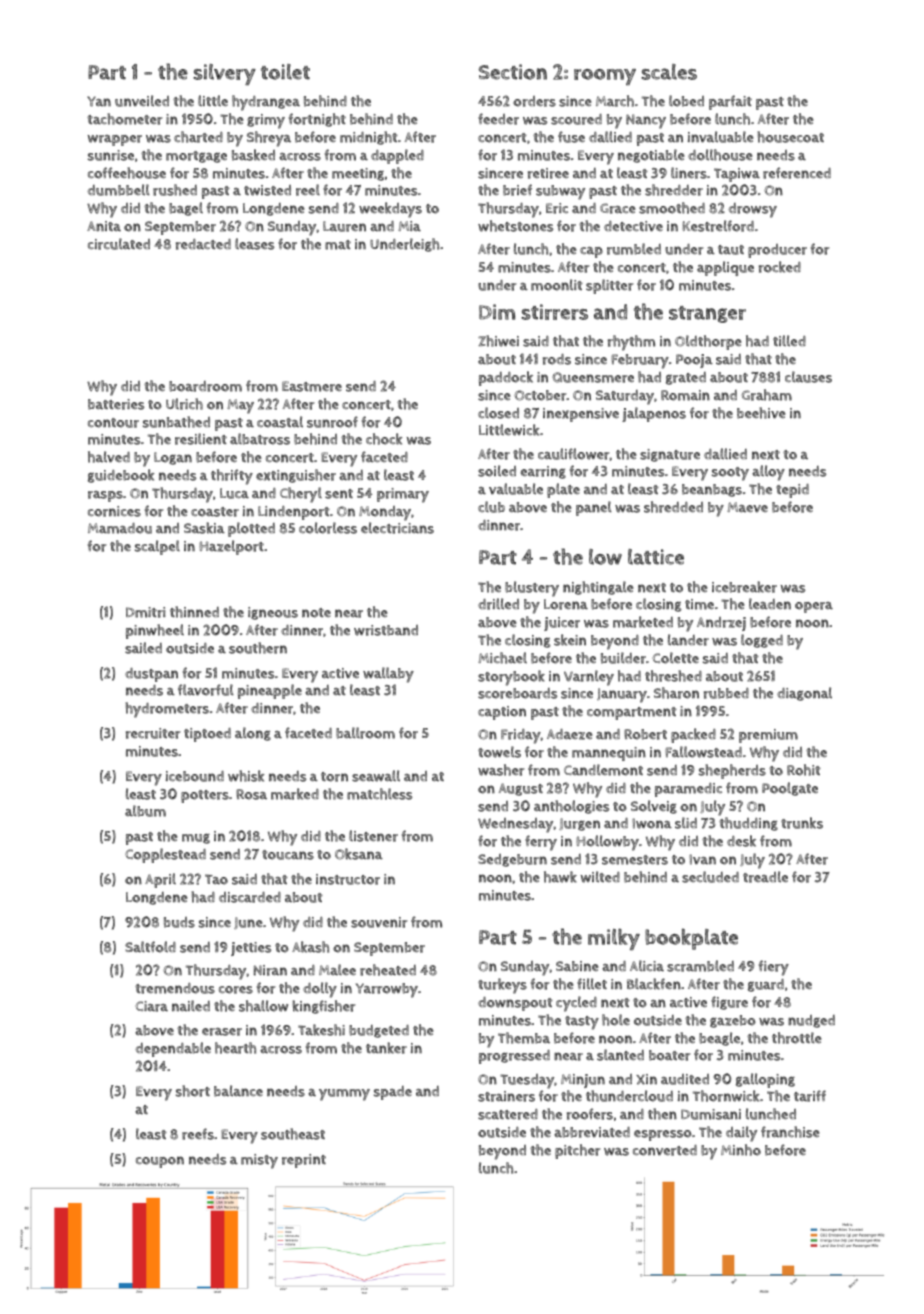 Image resolution: width=924 pixels, height=1314 pixels. Describe the element at coordinates (365, 733) in the screenshot. I see `ballroom` at that location.
